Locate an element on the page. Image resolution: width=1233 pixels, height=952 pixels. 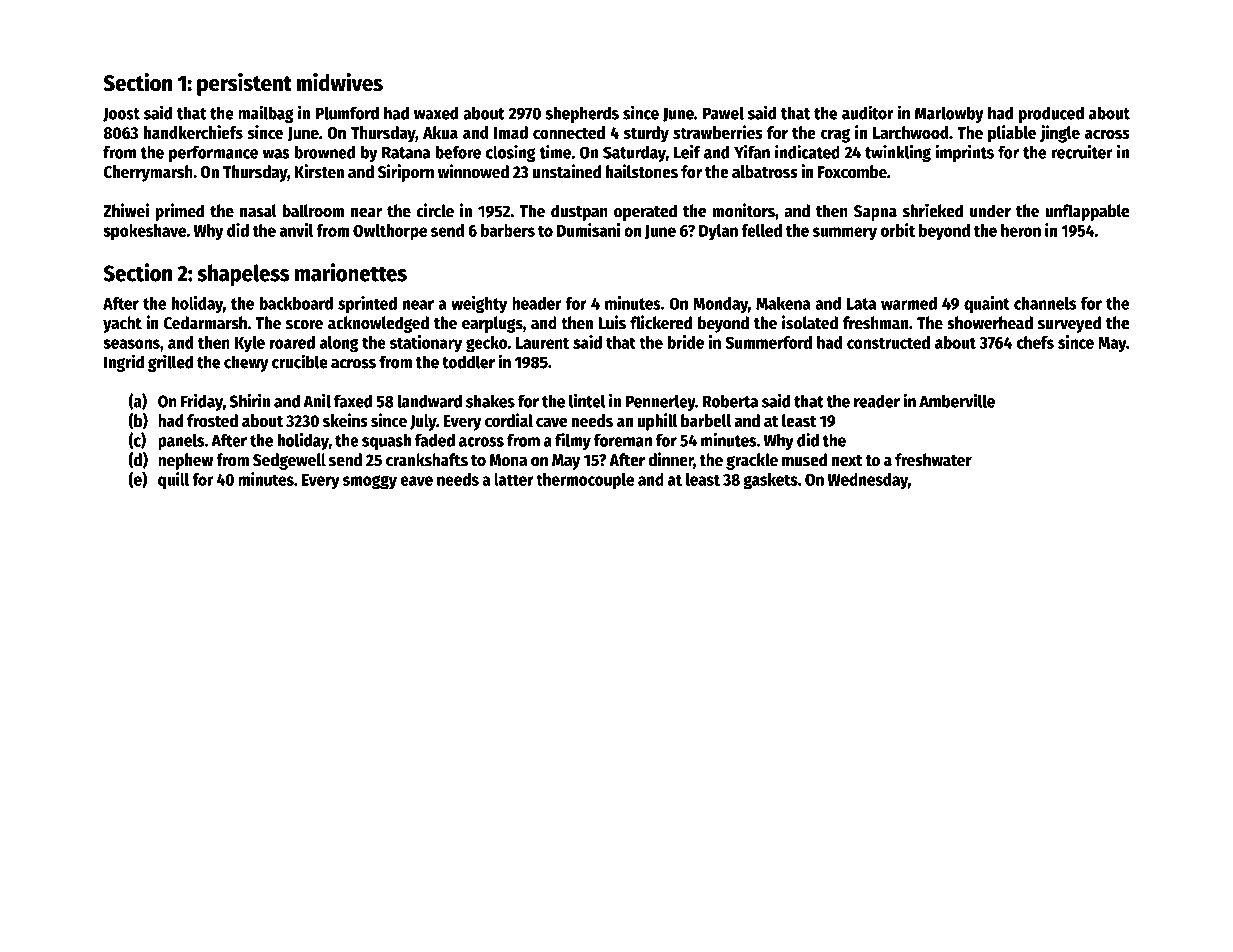
cave is located at coordinates (552, 422).
